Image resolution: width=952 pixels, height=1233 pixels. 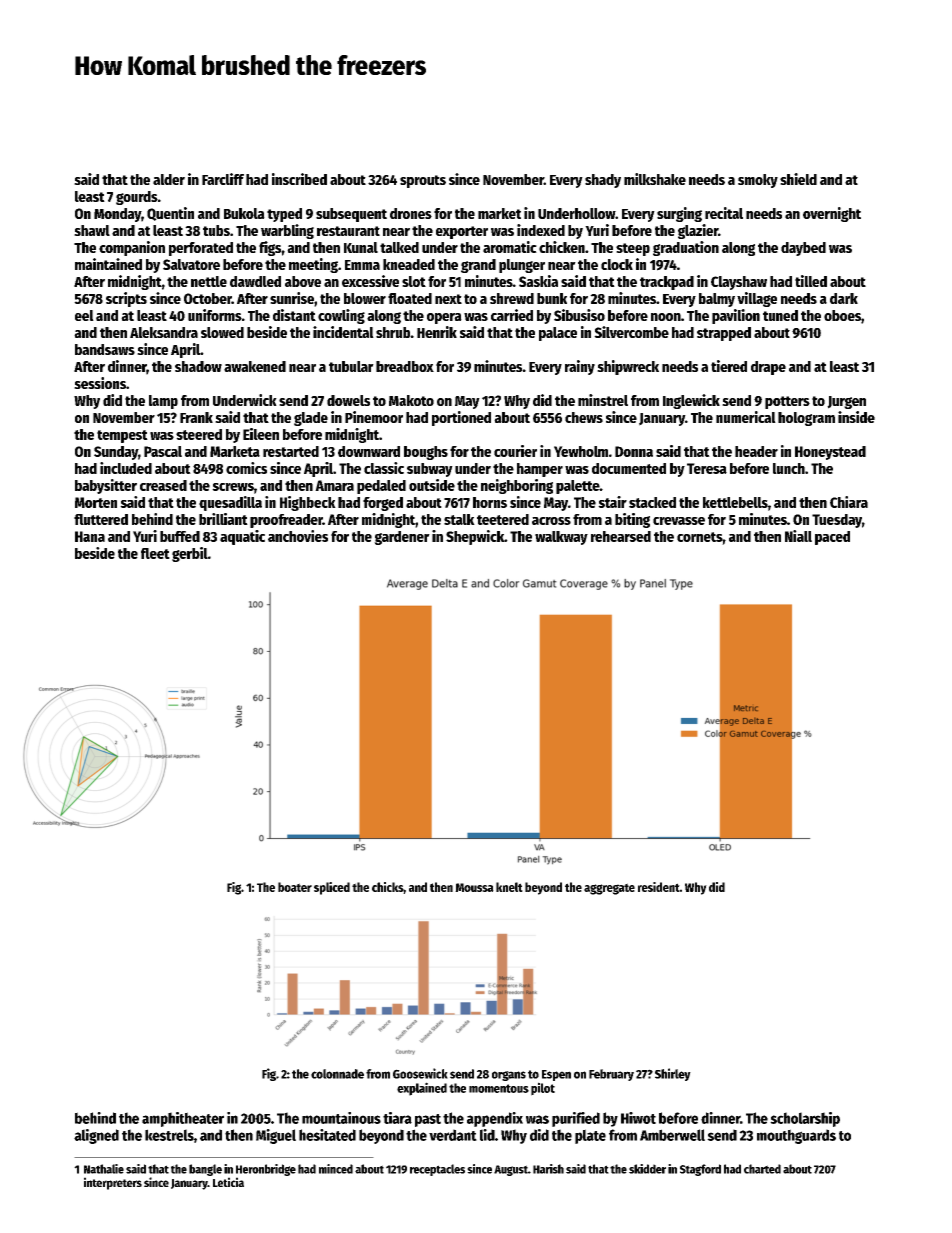 I want to click on rehearsed, so click(x=621, y=536).
